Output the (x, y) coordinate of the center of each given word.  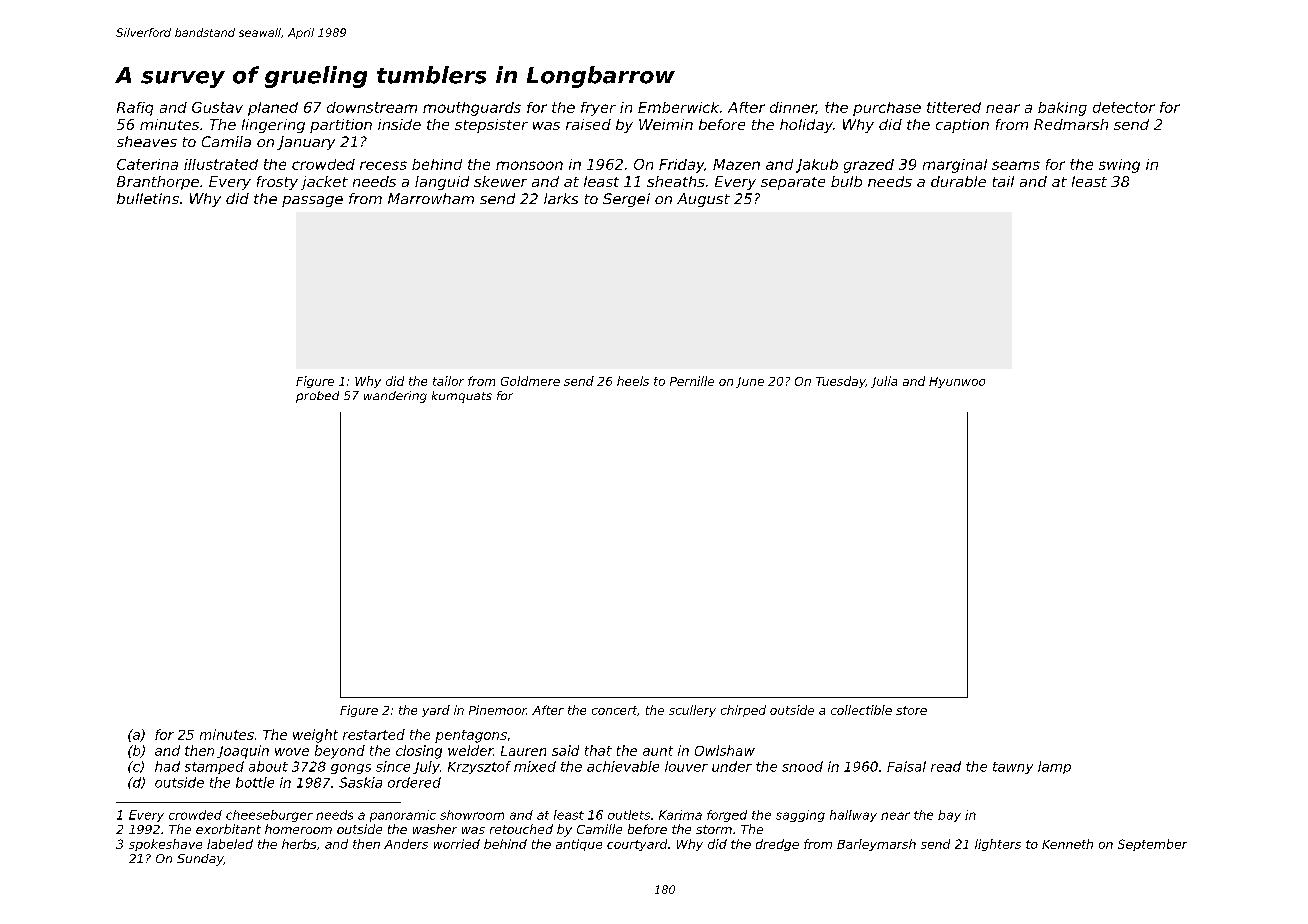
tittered (954, 107)
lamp (1054, 767)
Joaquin (243, 752)
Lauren (523, 751)
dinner (793, 108)
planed (273, 109)
